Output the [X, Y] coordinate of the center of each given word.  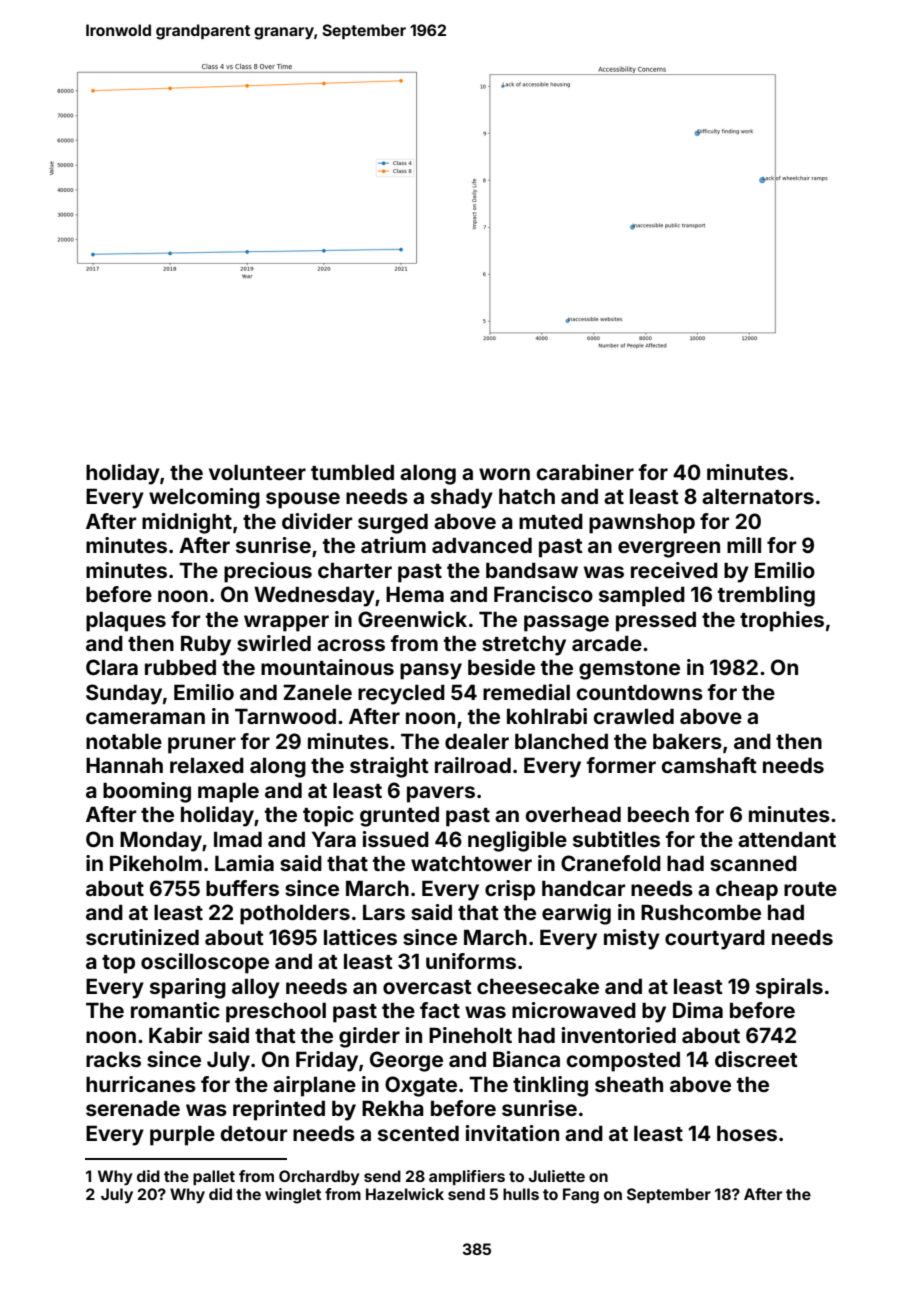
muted [551, 521]
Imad [238, 839]
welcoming [204, 498]
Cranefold [611, 863]
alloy [256, 988]
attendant [787, 839]
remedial [526, 692]
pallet [214, 1177]
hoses [747, 1133]
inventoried [619, 1035]
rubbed [180, 667]
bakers [687, 741]
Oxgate [421, 1086]
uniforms [471, 961]
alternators [758, 496]
